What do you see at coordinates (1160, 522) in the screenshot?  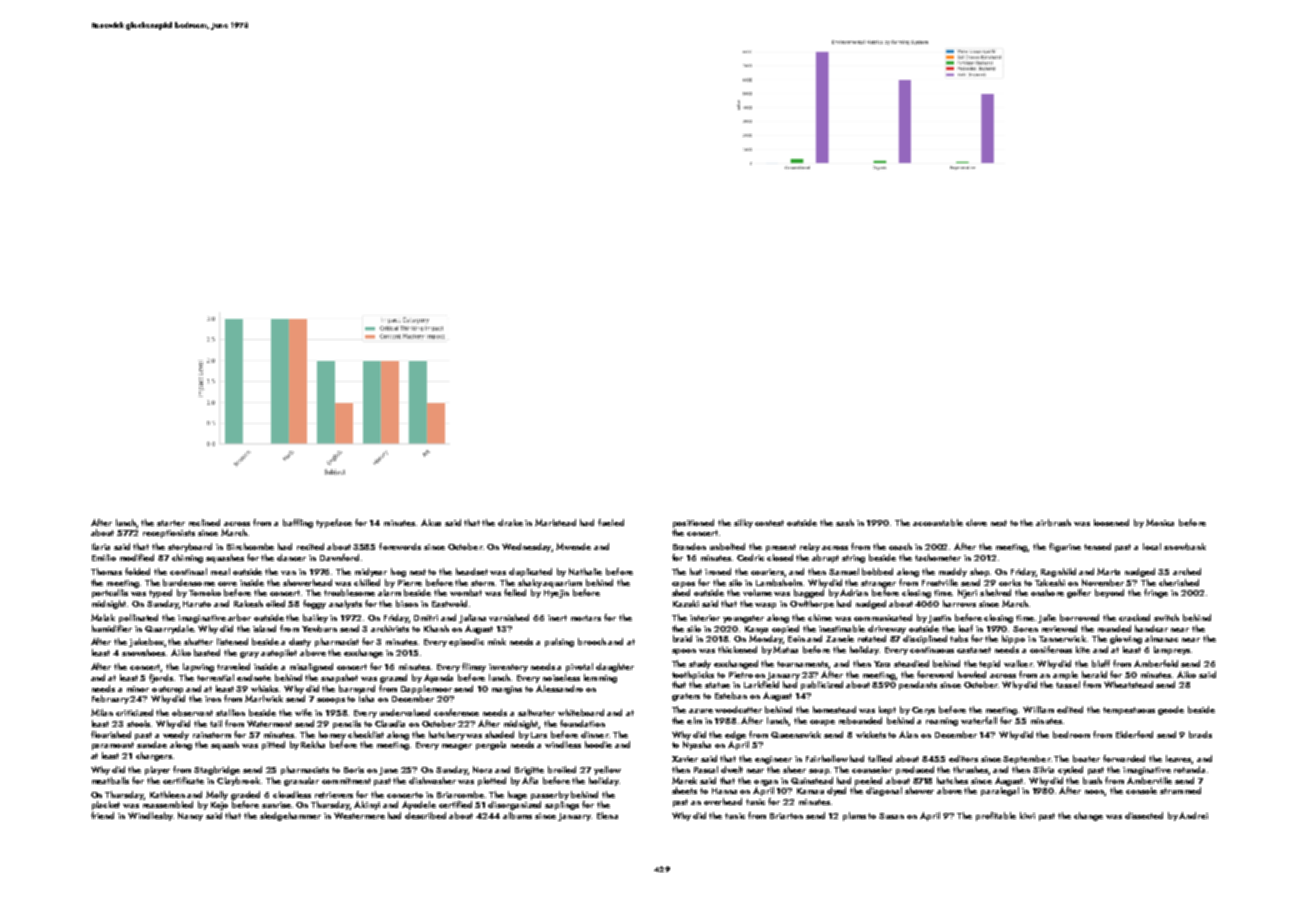 I see `Monica` at bounding box center [1160, 522].
